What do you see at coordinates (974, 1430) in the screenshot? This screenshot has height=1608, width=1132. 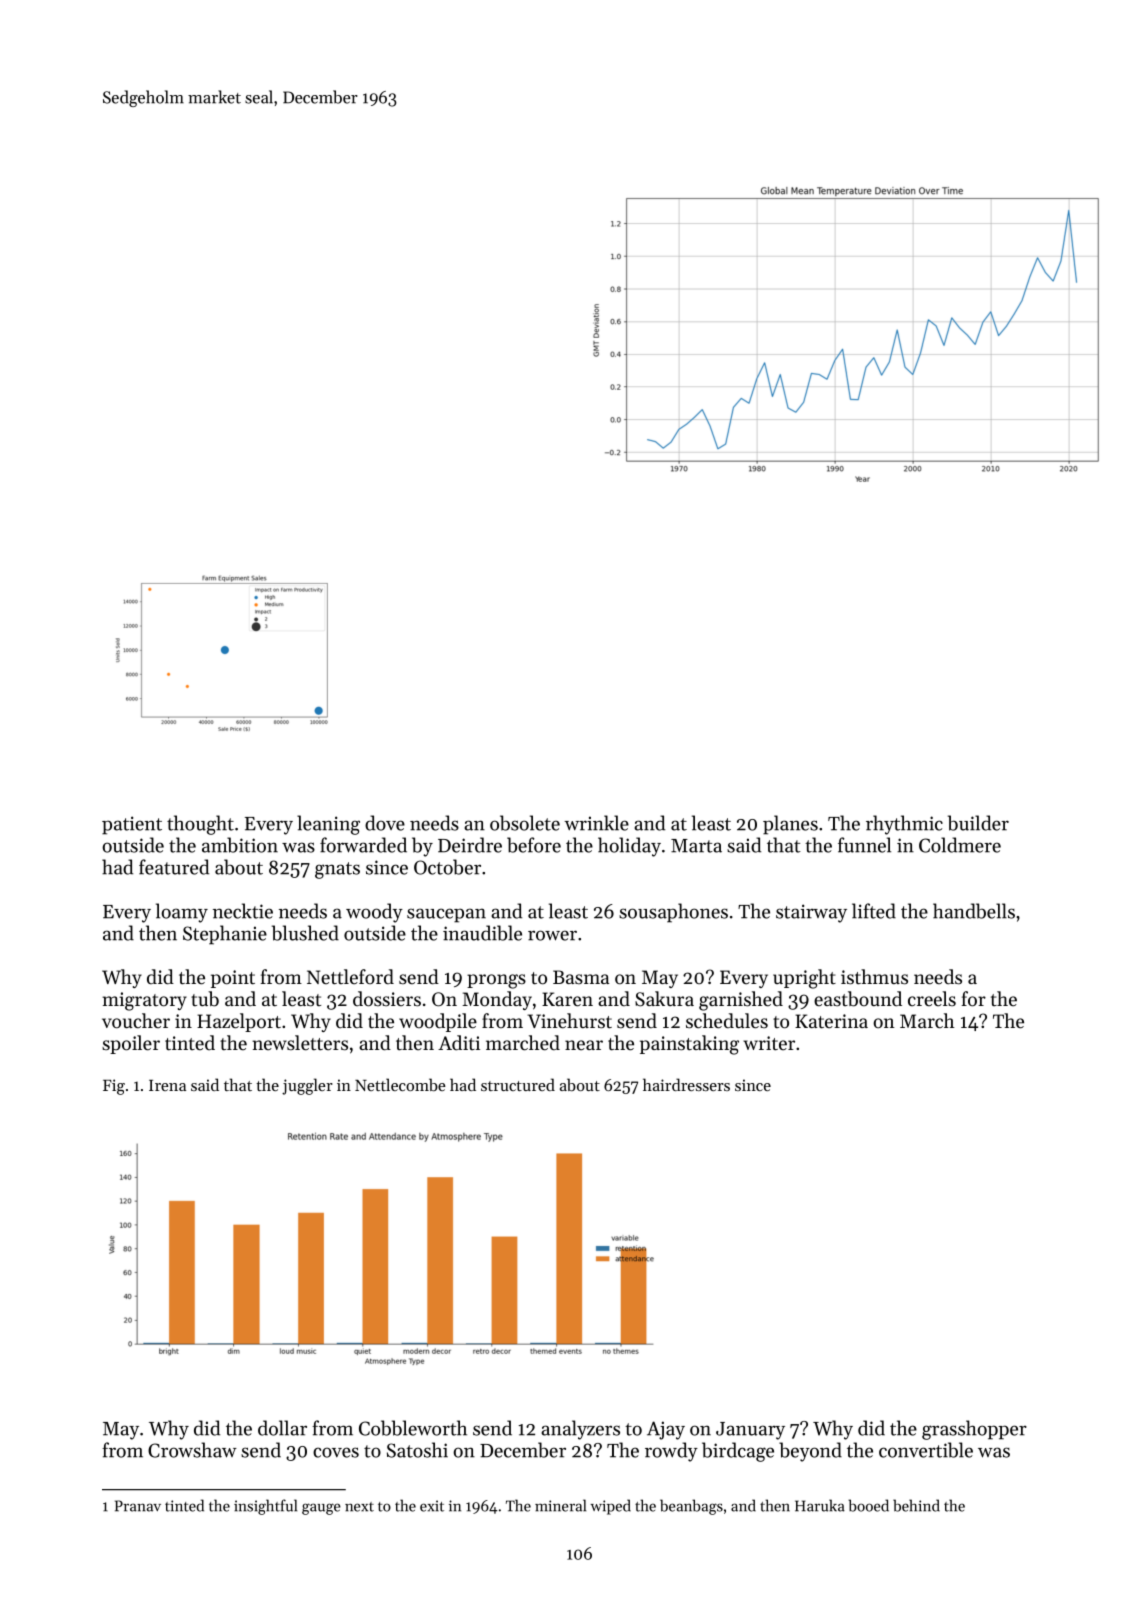 I see `grasshopper` at bounding box center [974, 1430].
